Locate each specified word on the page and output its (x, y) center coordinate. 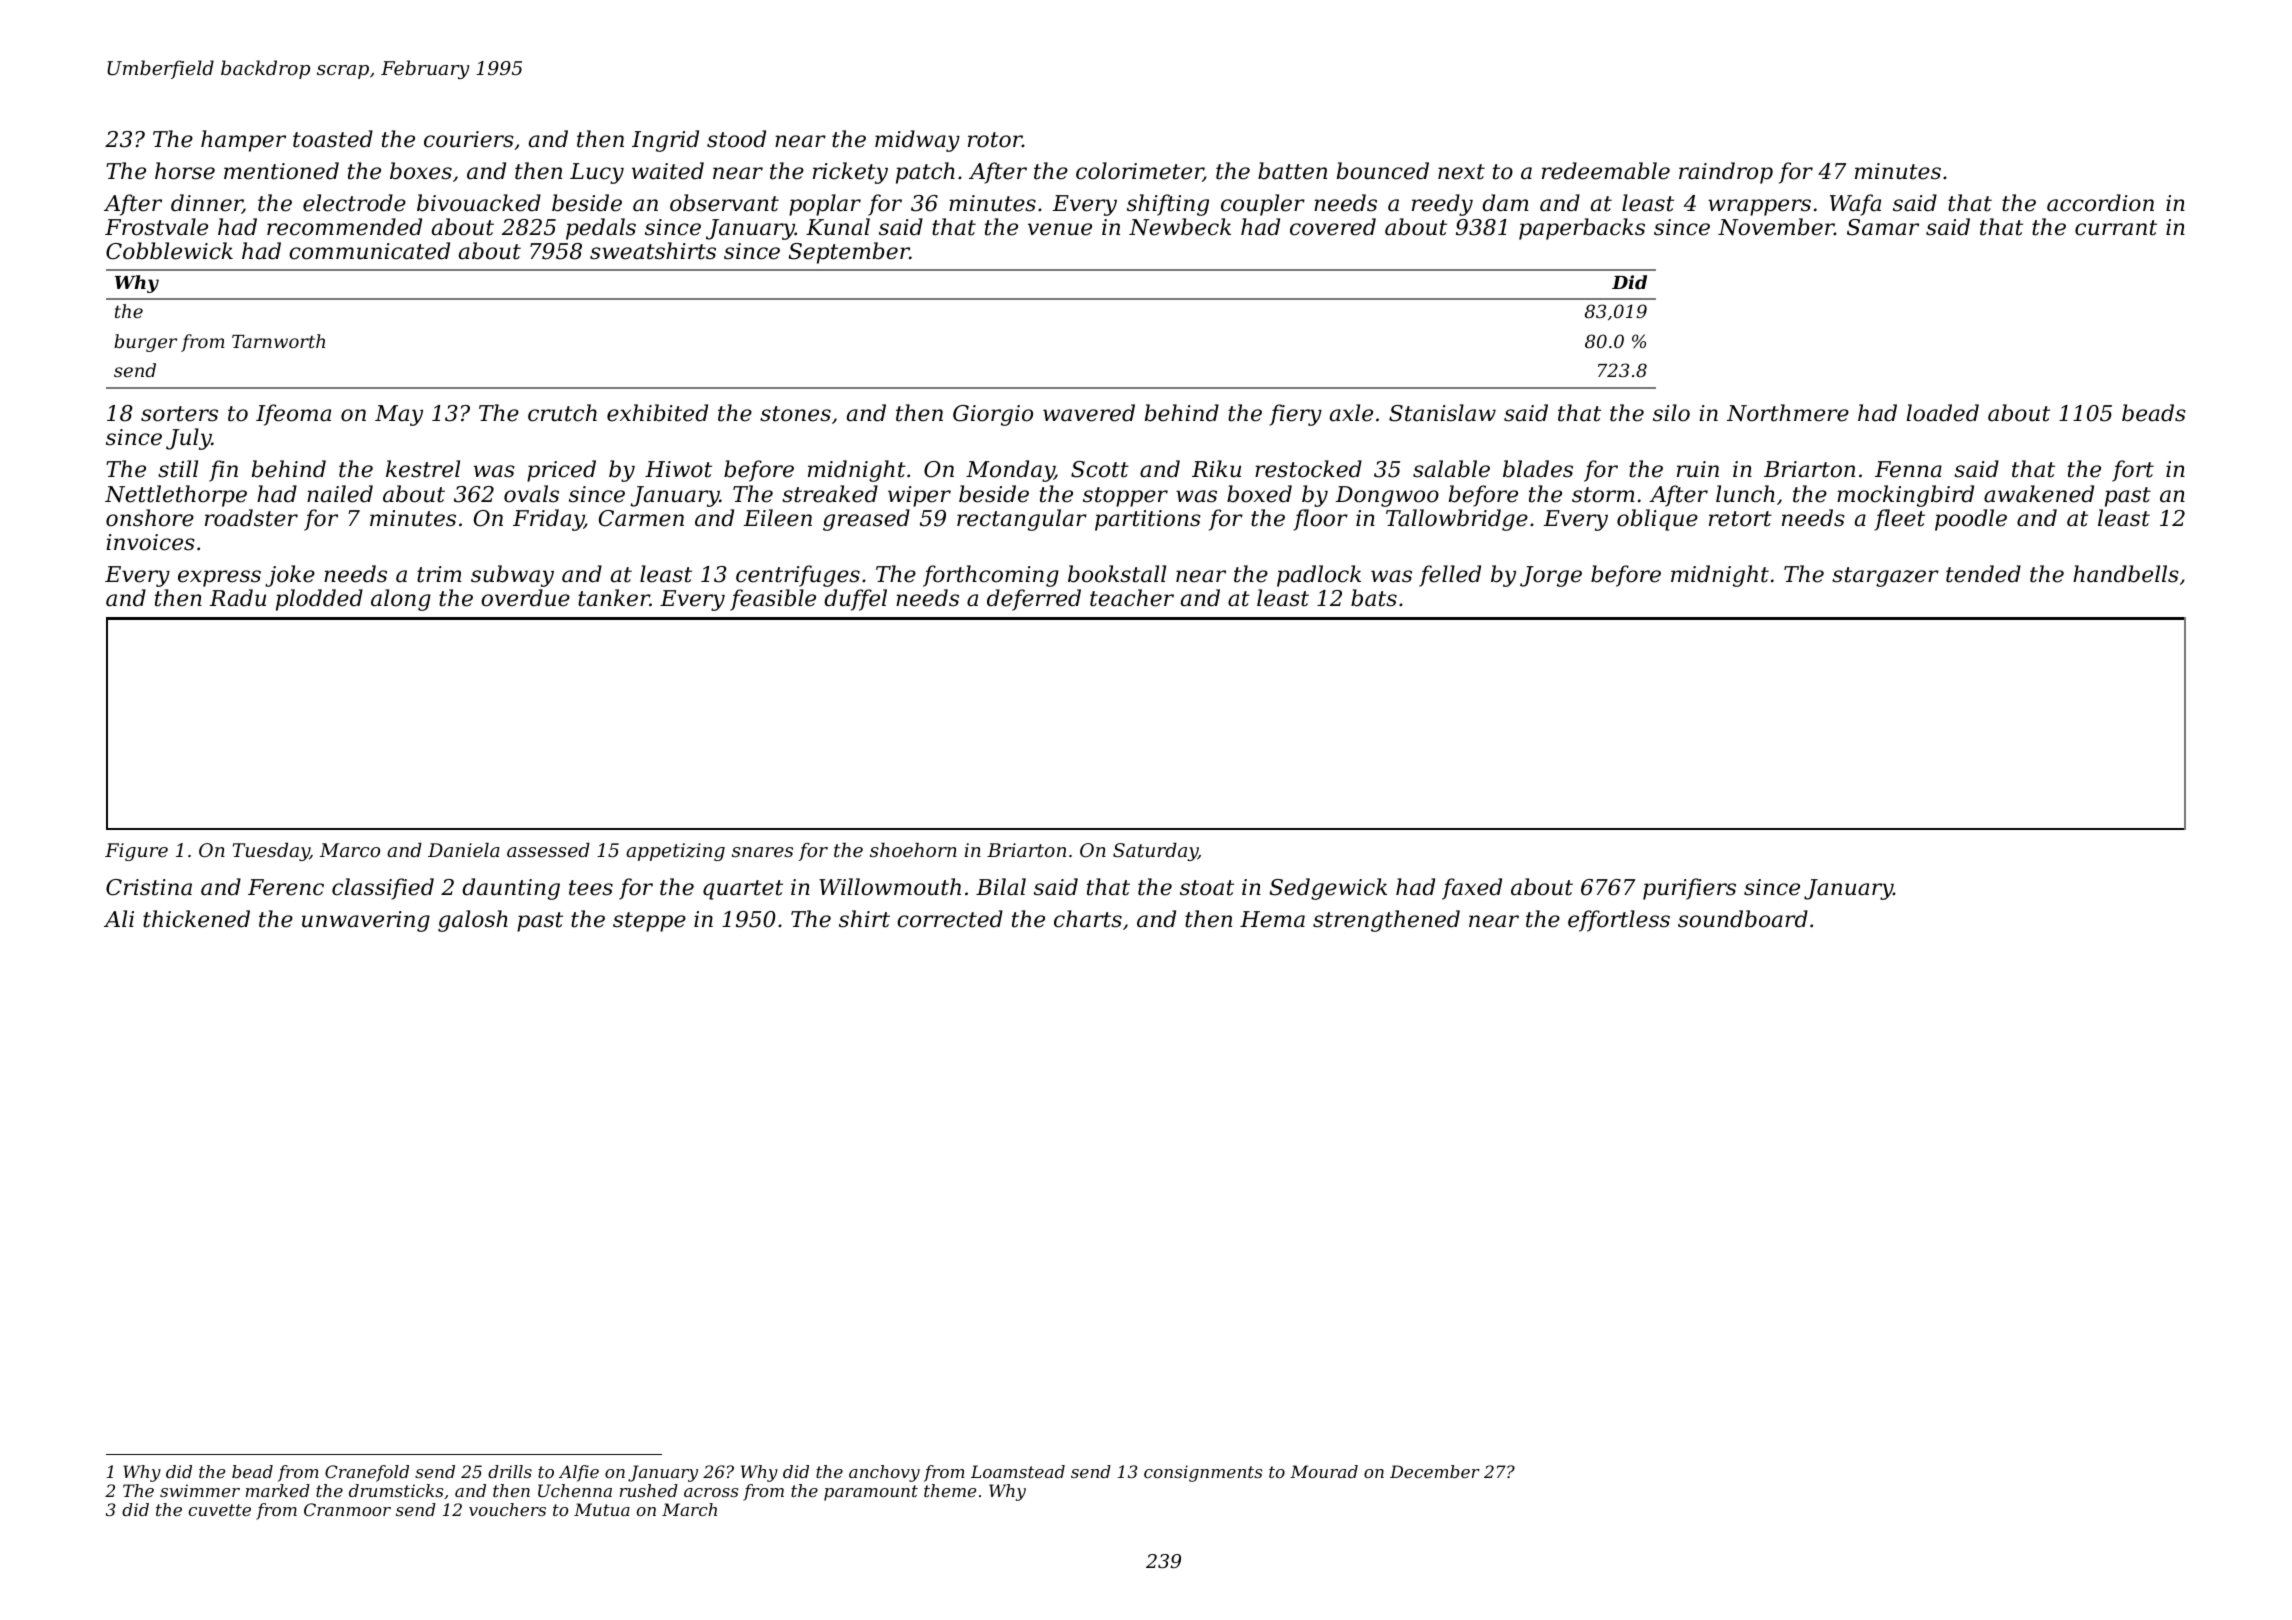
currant (2116, 228)
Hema (1272, 919)
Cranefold (367, 1473)
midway (917, 141)
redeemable (1606, 171)
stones (795, 414)
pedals (601, 229)
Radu (238, 598)
